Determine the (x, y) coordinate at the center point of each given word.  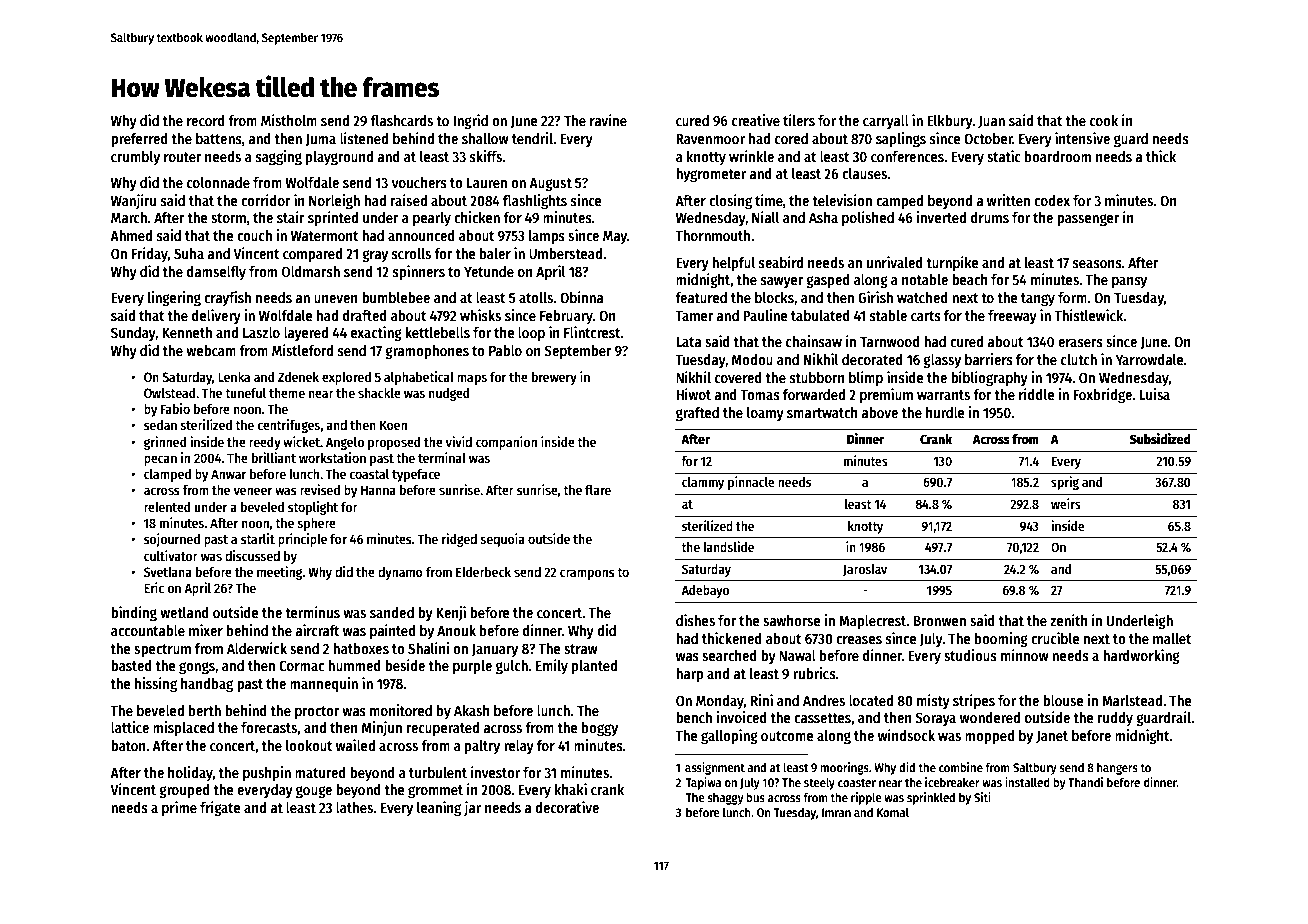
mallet (1172, 638)
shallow (485, 138)
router (183, 157)
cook (1104, 120)
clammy (703, 483)
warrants (943, 395)
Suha (189, 253)
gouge (314, 792)
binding (134, 613)
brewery (554, 378)
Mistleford (302, 350)
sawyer (782, 282)
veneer (253, 491)
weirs (1066, 503)
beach (970, 279)
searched (729, 655)
